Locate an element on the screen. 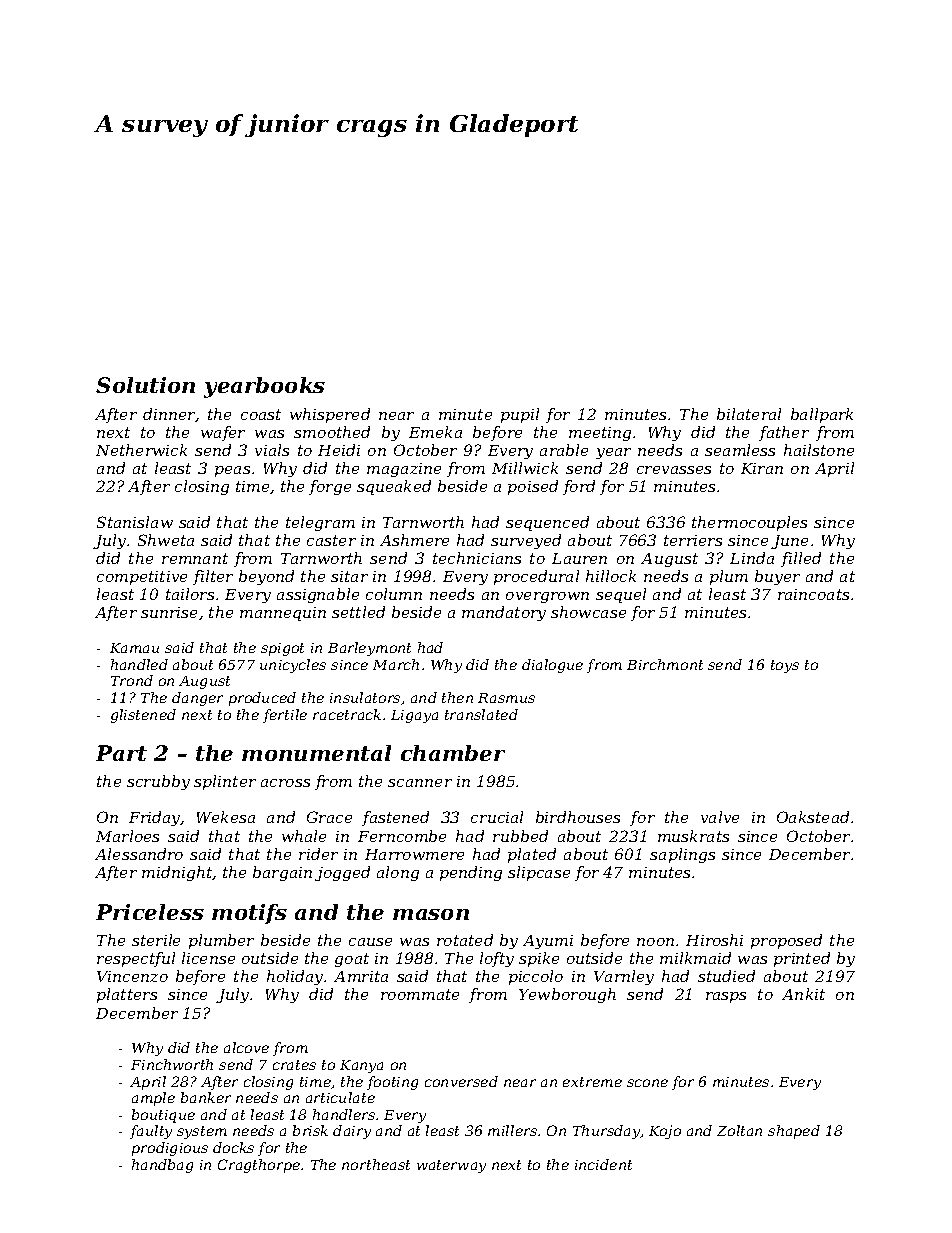 The image size is (952, 1233). toys is located at coordinates (785, 666).
